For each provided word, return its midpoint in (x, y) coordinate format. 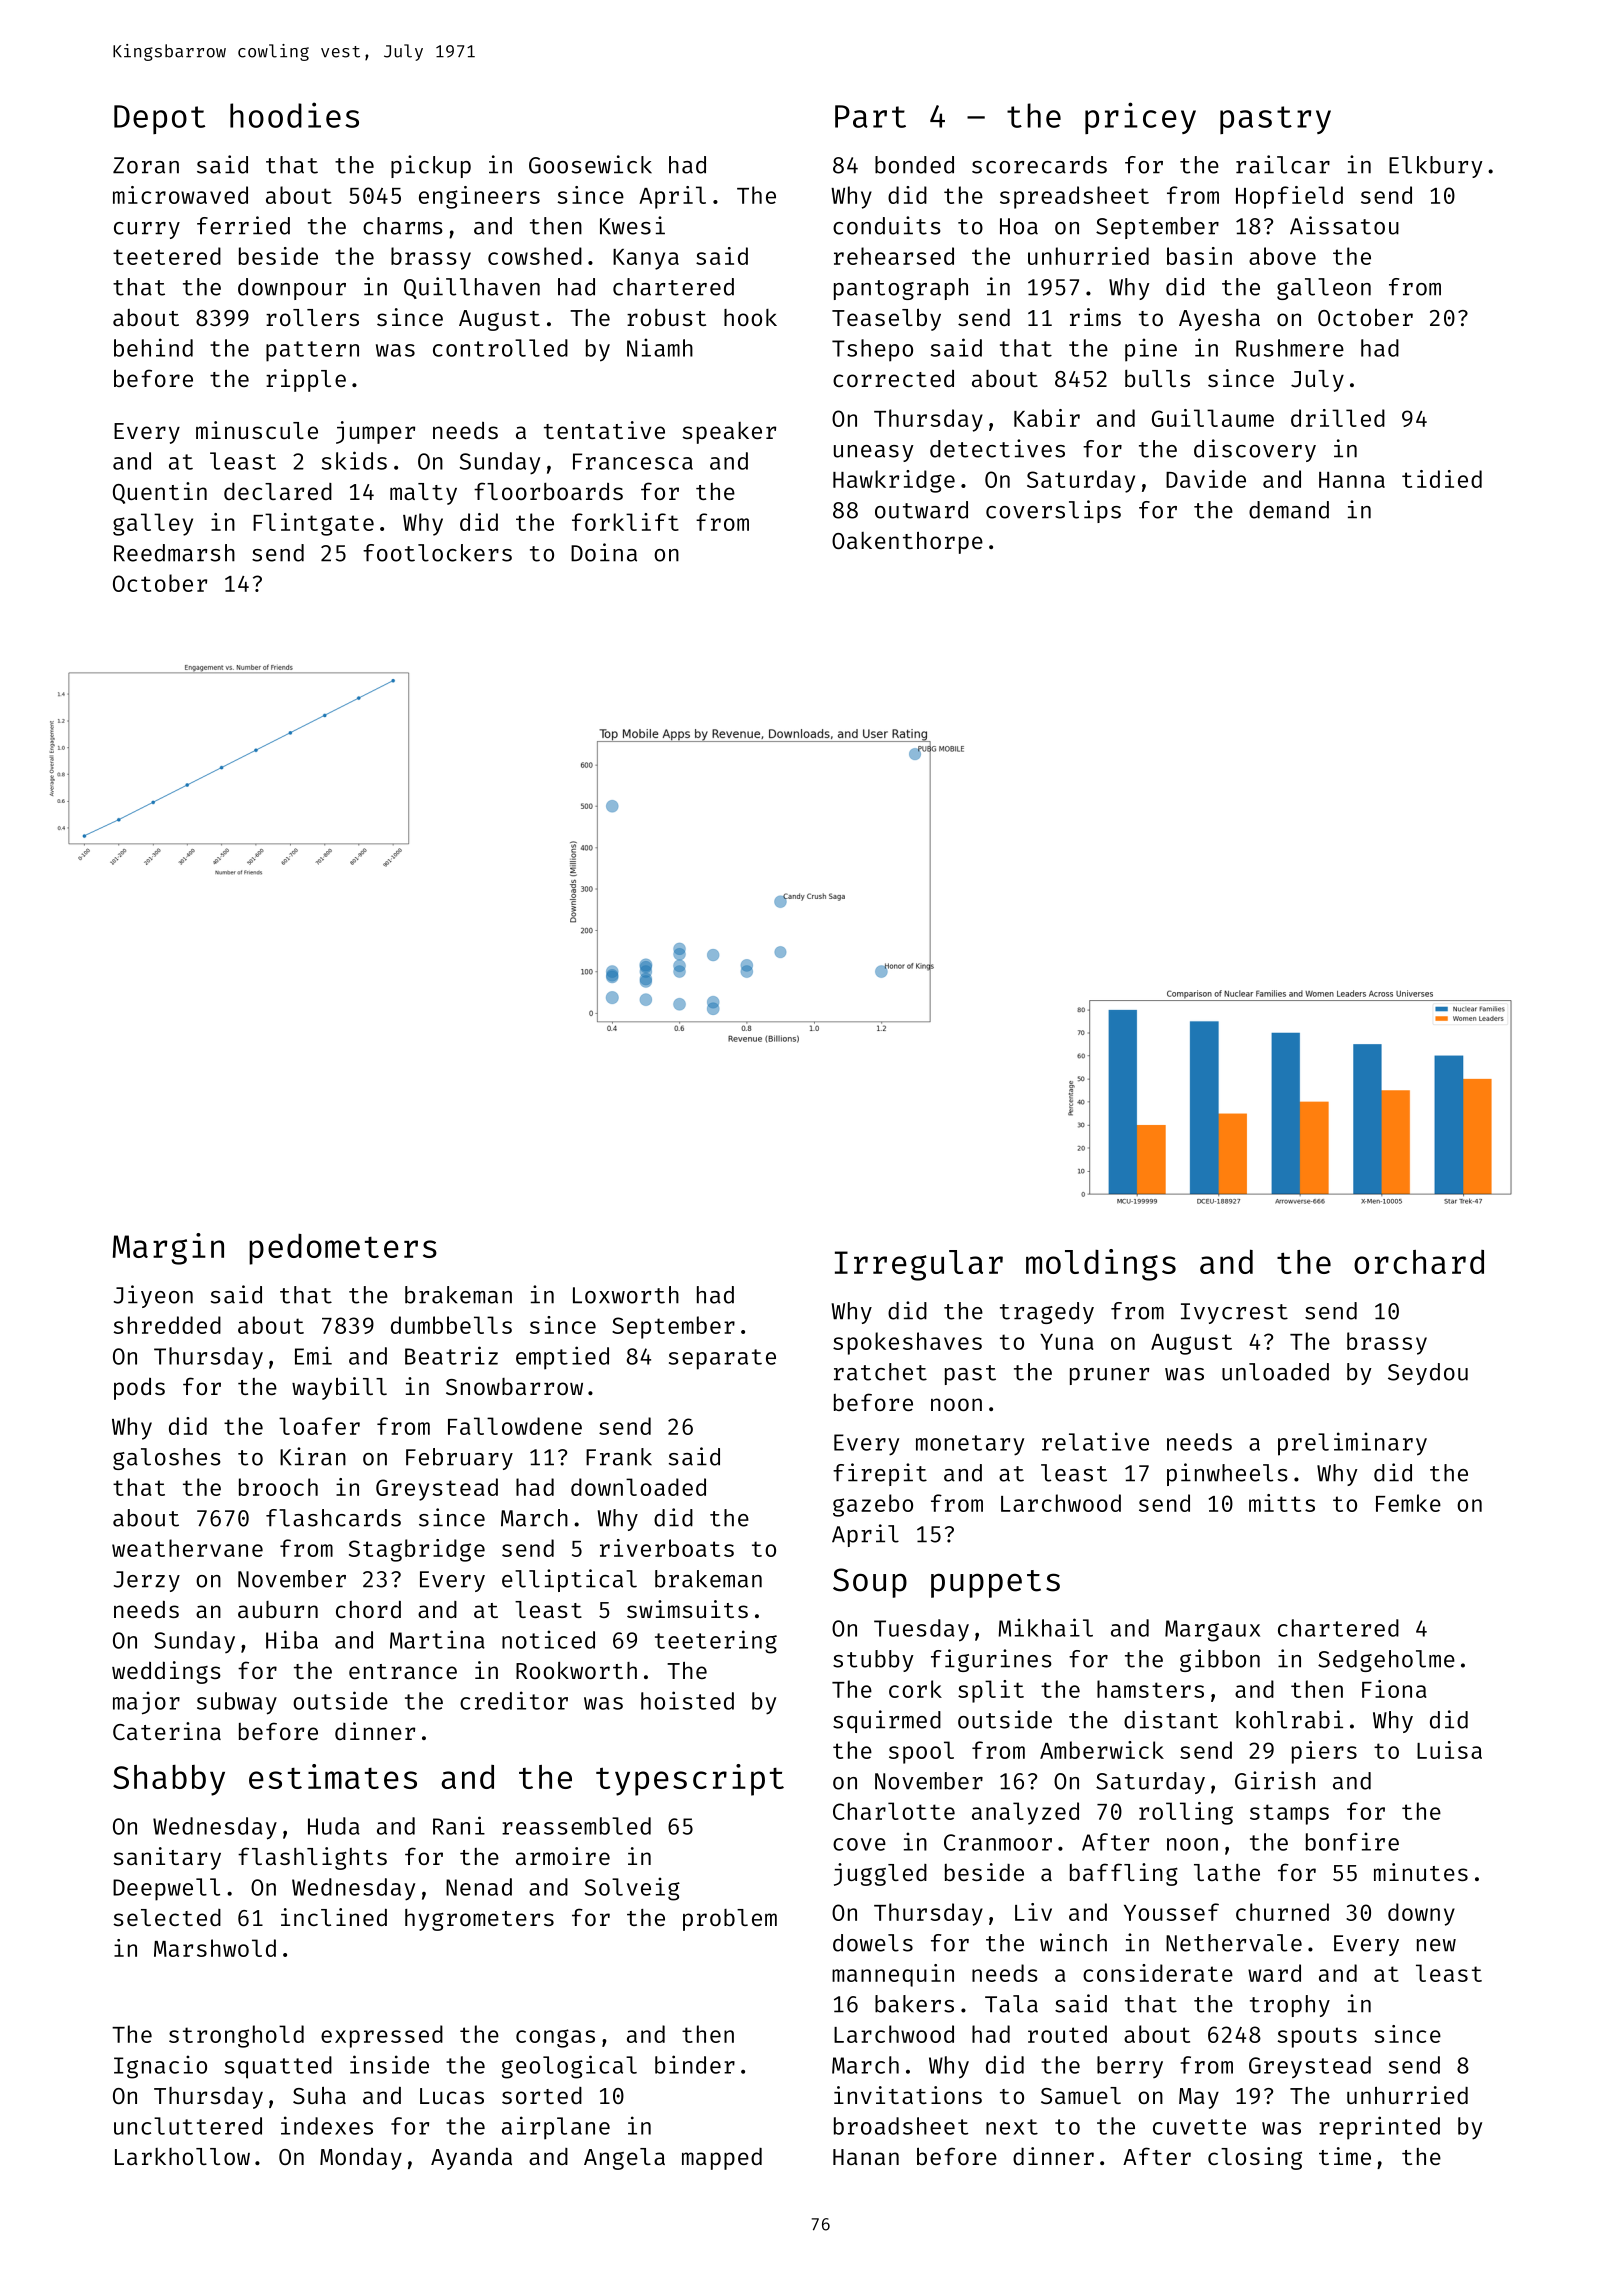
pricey (1140, 118)
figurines (991, 1660)
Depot (159, 119)
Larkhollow (182, 2156)
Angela (624, 2159)
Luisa (1449, 1750)
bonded (914, 165)
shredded (167, 1325)
